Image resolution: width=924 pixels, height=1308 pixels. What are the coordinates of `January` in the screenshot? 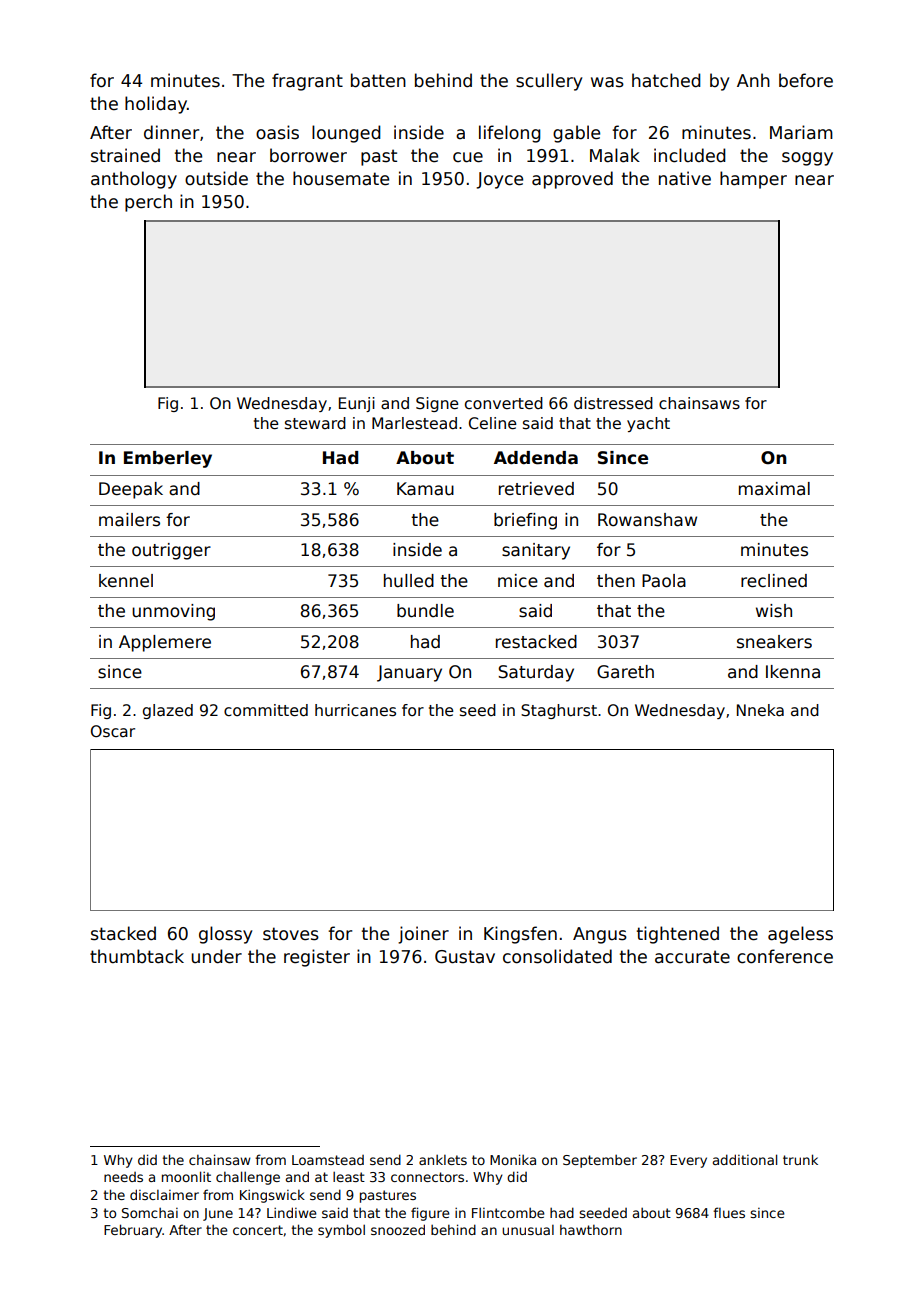 It's located at (409, 673).
